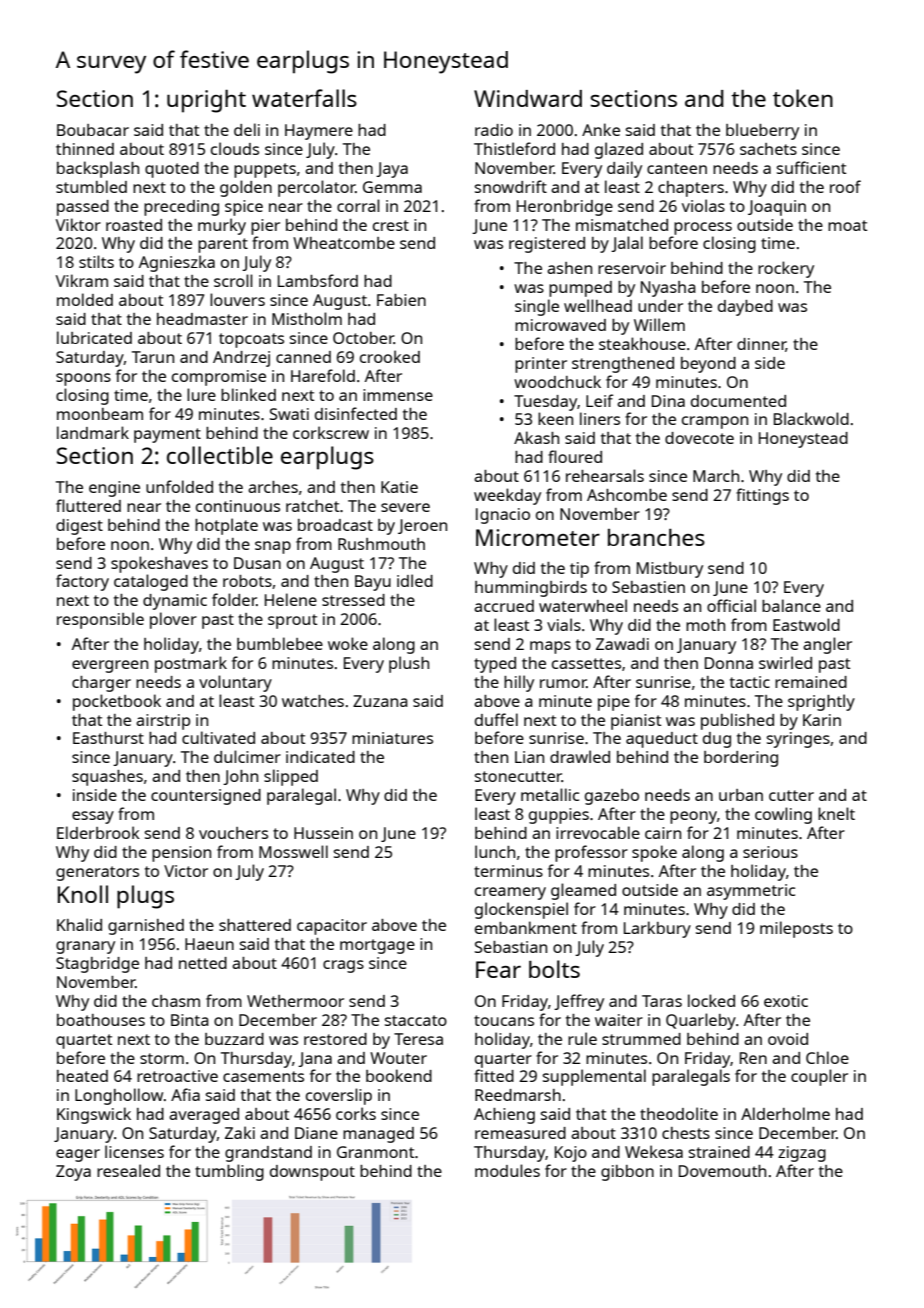 This page has height=1308, width=924. What do you see at coordinates (819, 1077) in the page?
I see `coupler` at bounding box center [819, 1077].
